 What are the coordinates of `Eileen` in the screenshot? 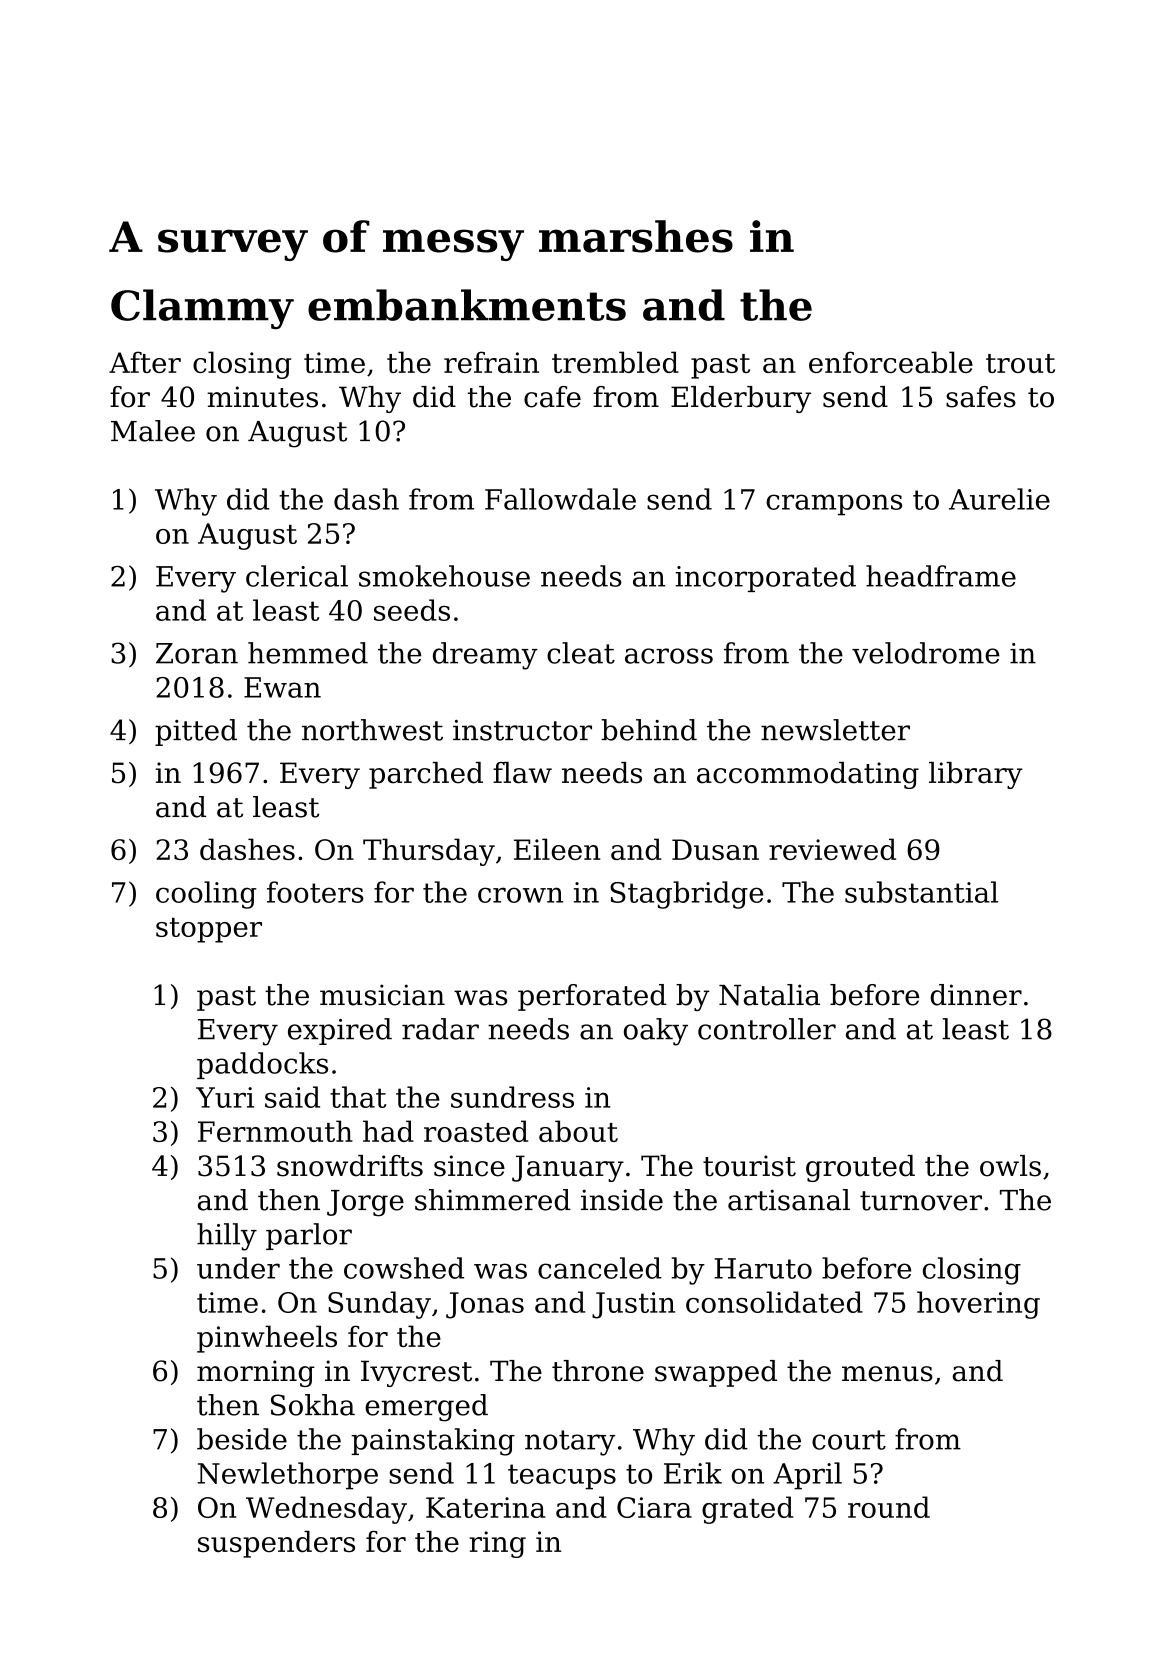 It's located at (557, 849).
